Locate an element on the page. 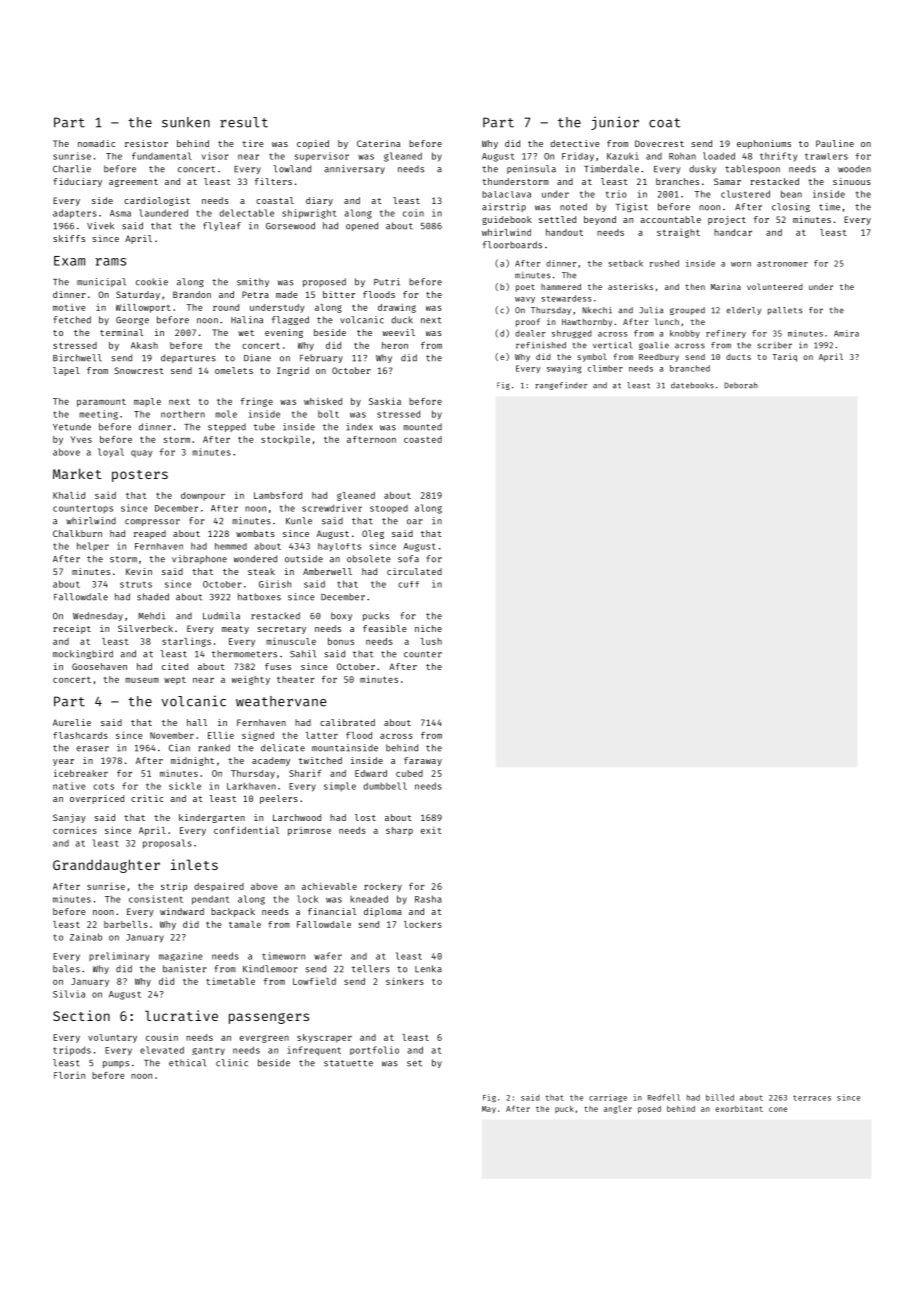 The image size is (924, 1308). boxy is located at coordinates (341, 616).
